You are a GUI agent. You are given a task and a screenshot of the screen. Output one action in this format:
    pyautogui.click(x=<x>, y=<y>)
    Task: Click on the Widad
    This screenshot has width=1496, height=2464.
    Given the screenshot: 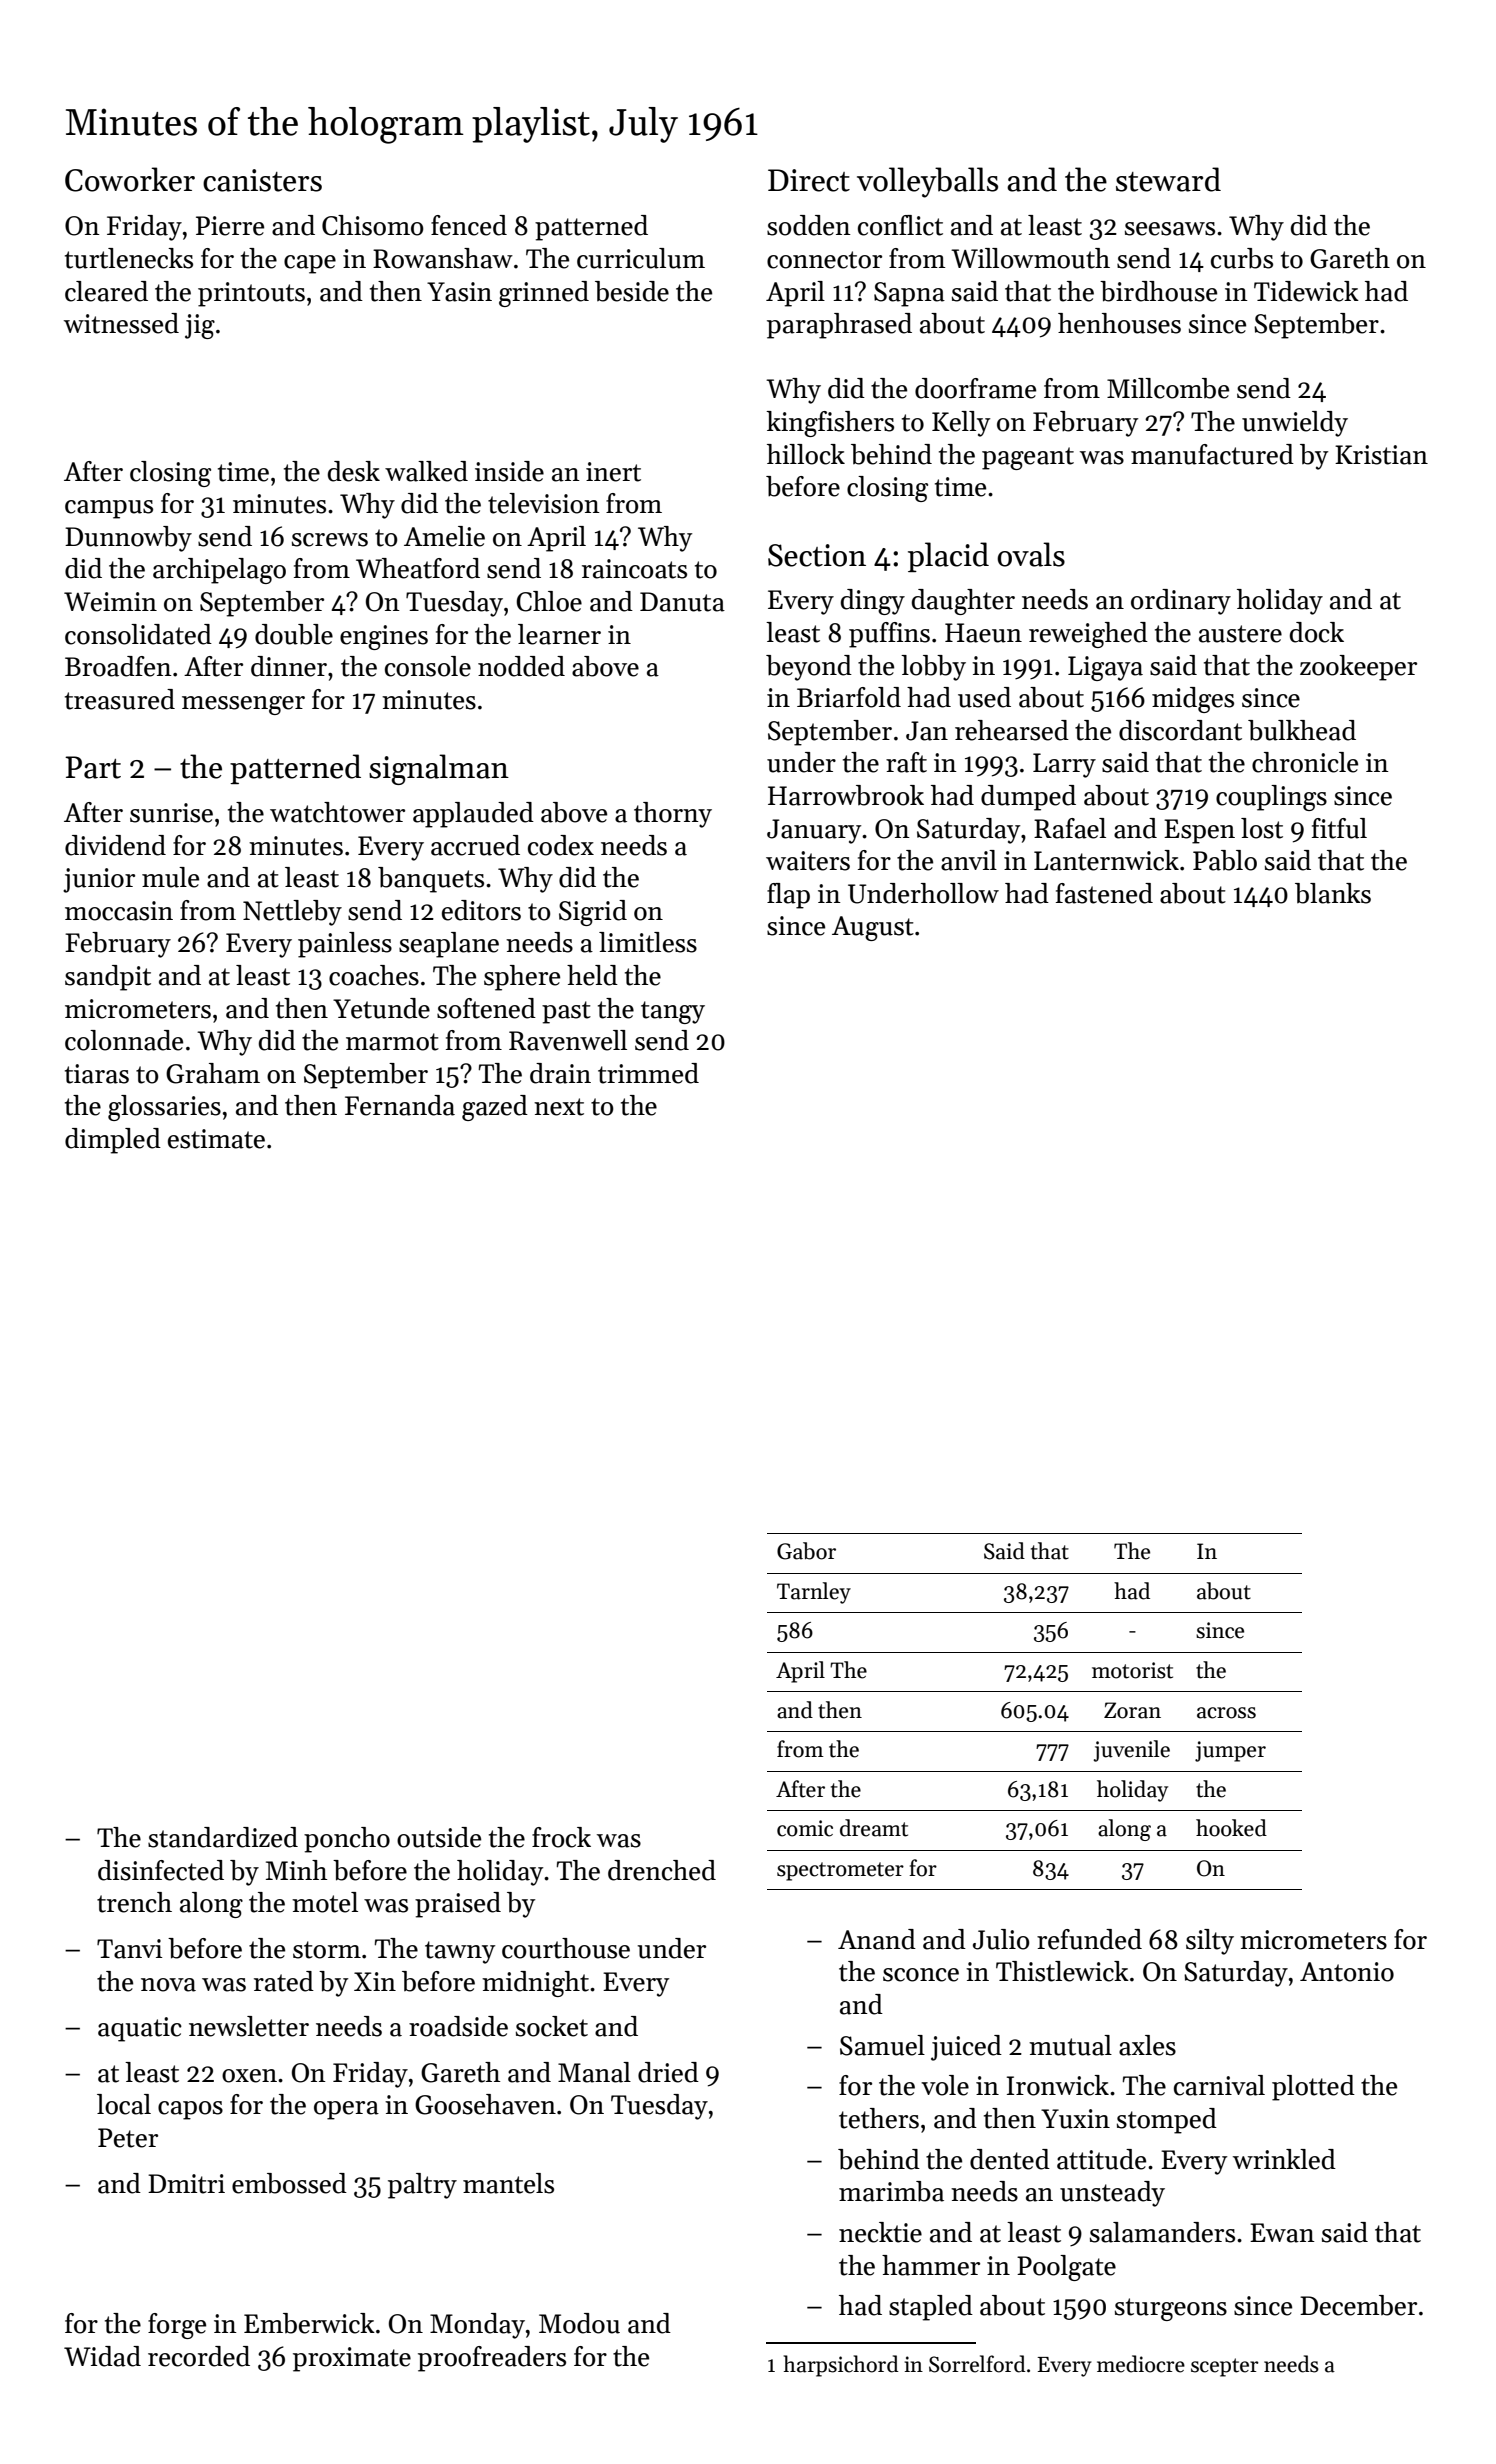 What is the action you would take?
    pyautogui.click(x=102, y=2356)
